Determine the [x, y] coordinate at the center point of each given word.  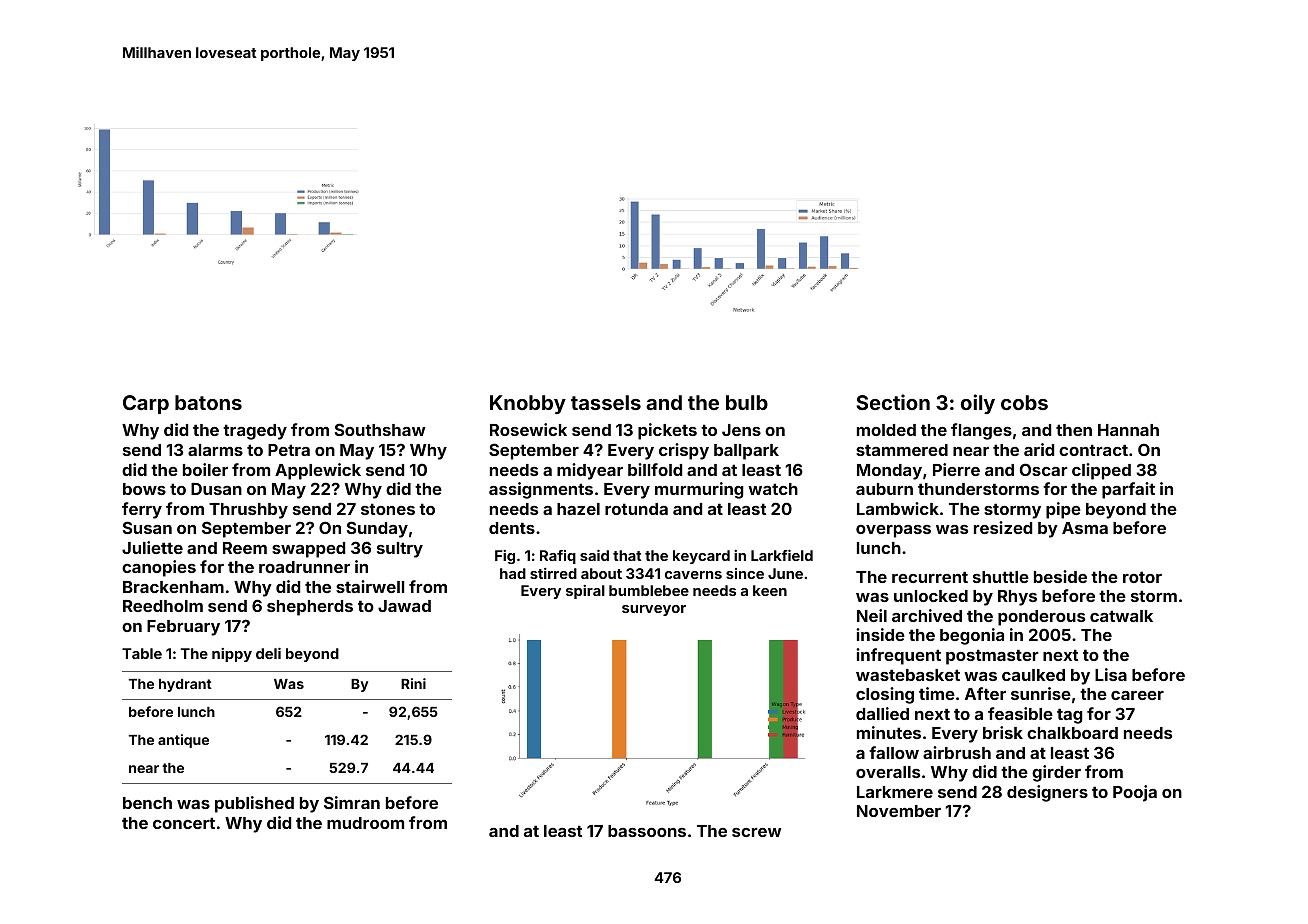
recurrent [930, 577]
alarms [215, 450]
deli [268, 653]
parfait [1128, 490]
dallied [882, 713]
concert [184, 823]
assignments [541, 490]
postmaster [992, 657]
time [937, 693]
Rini [413, 683]
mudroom [365, 823]
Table [142, 653]
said [594, 555]
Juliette [152, 547]
